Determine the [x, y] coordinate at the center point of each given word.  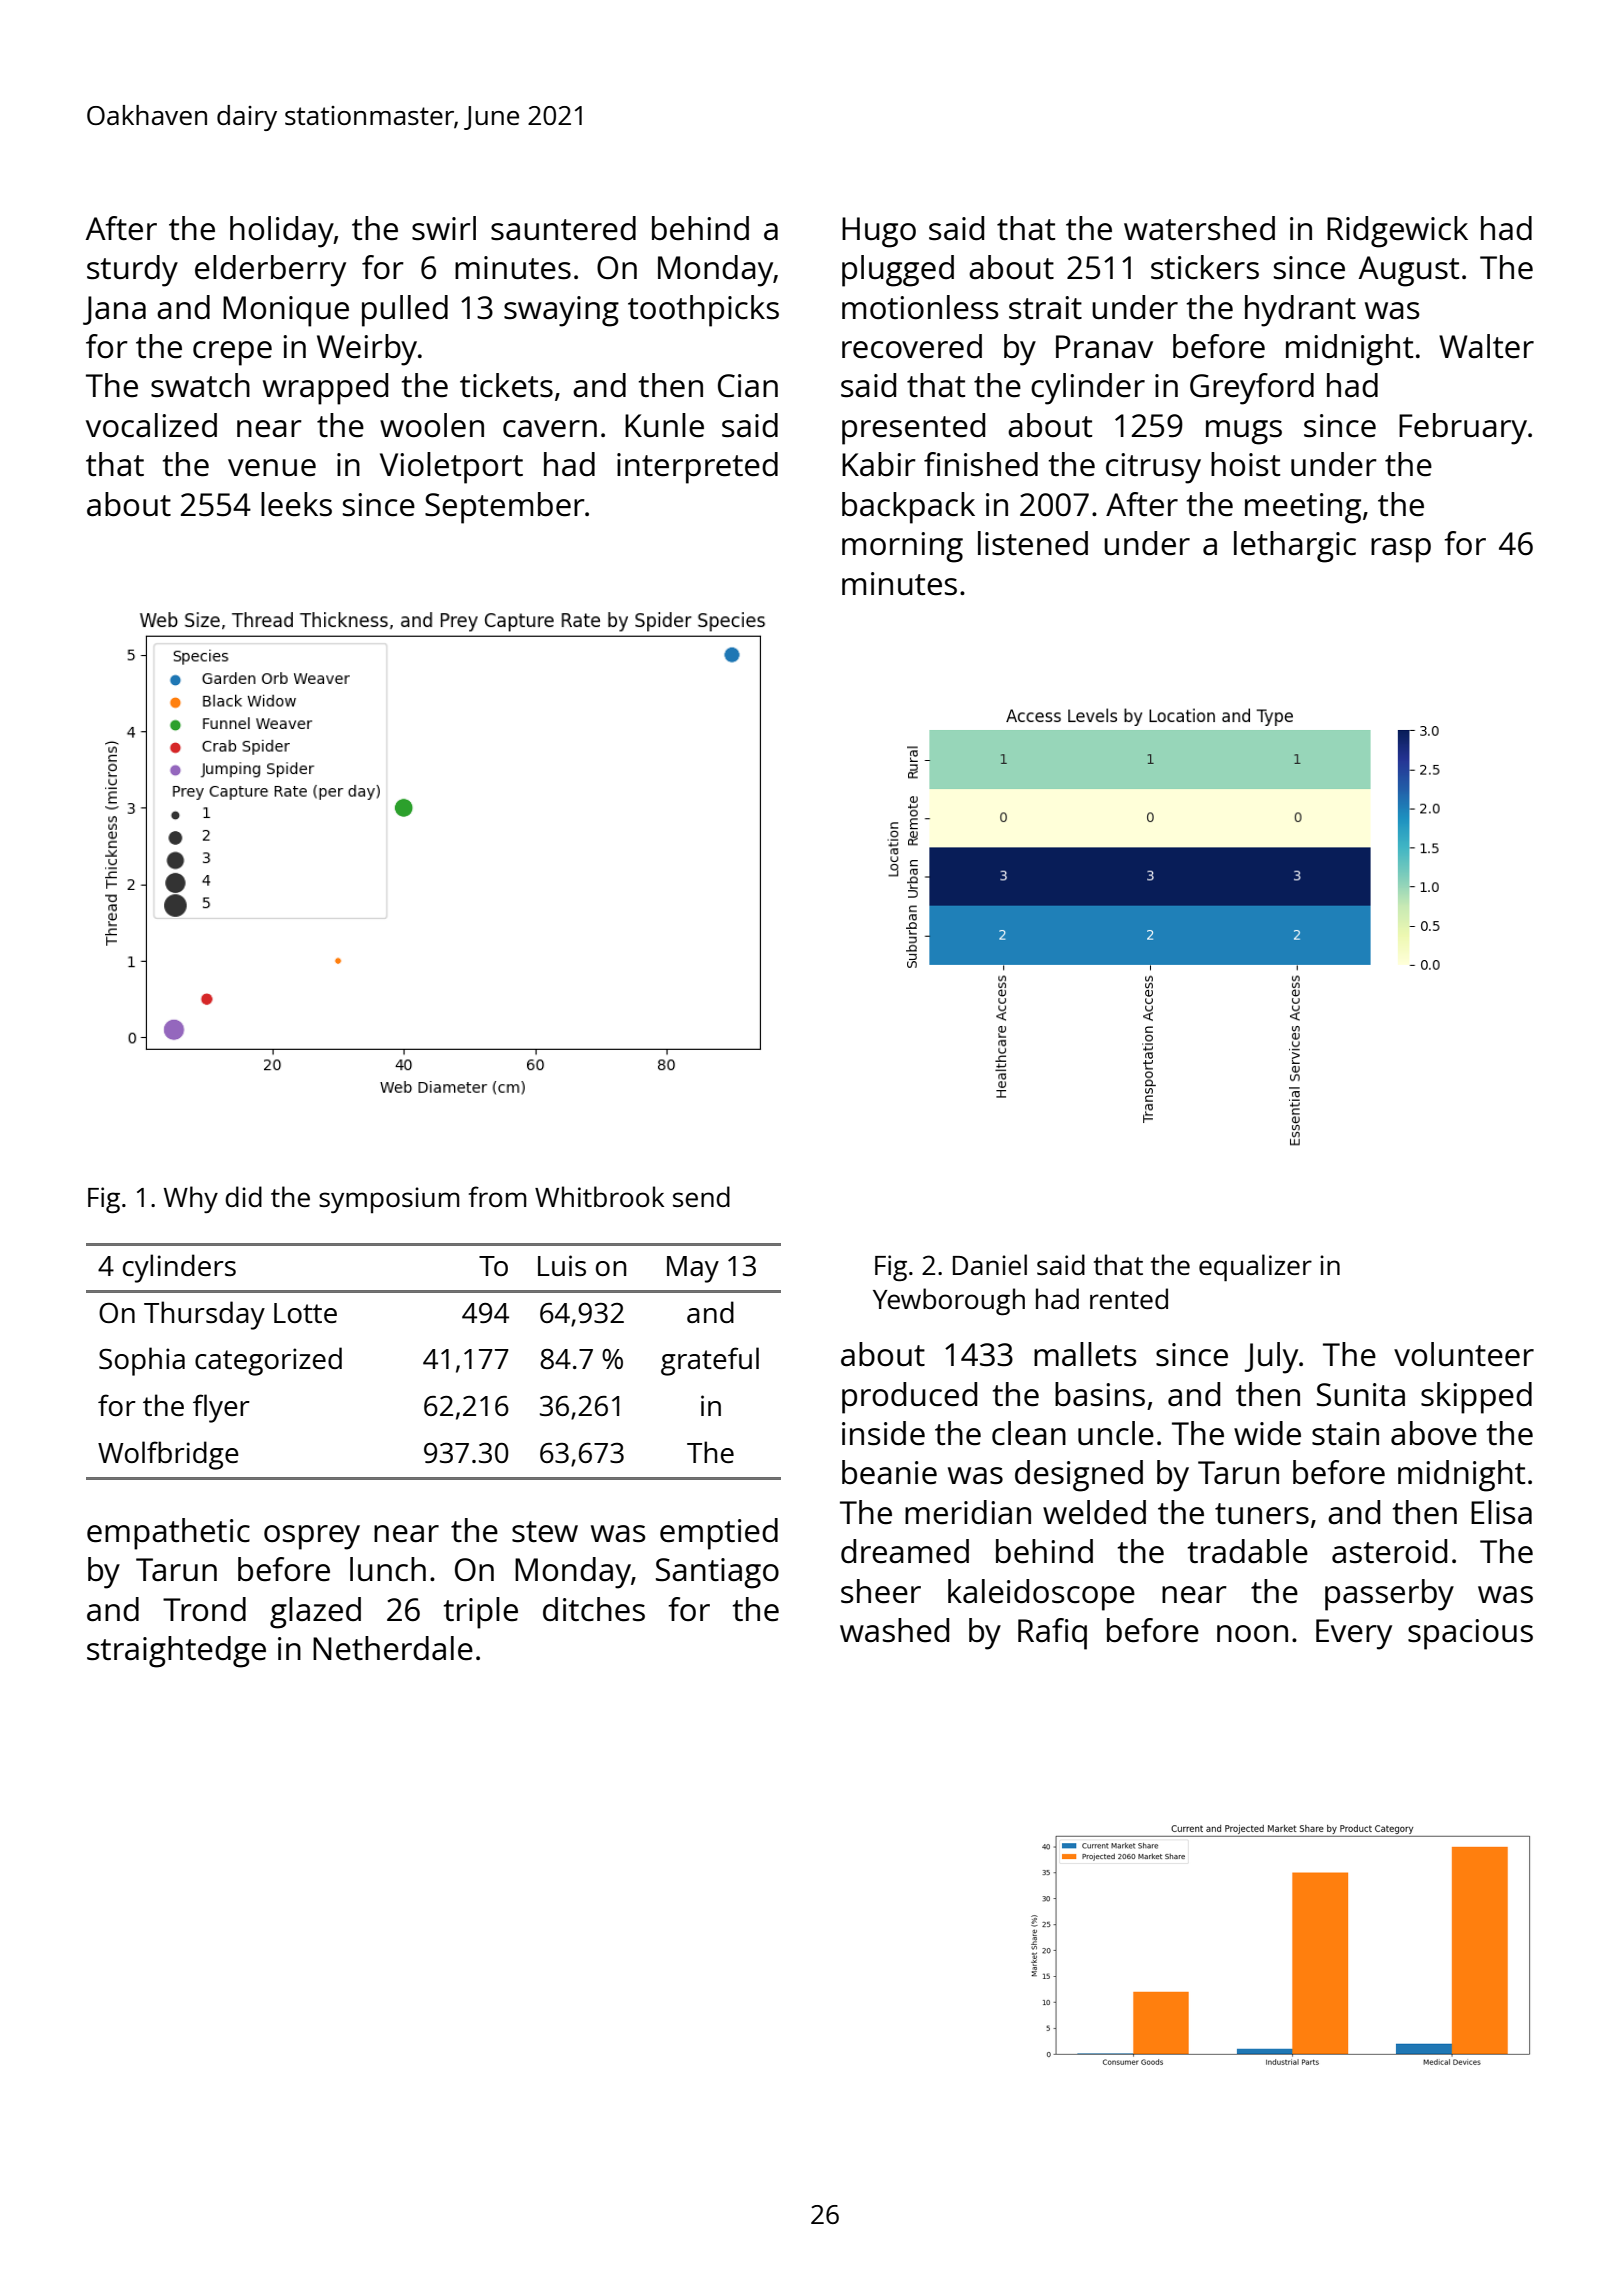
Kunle [664, 425]
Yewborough [949, 1302]
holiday [282, 232]
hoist [1245, 464]
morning [902, 547]
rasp [1401, 550]
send [701, 1196]
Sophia [142, 1361]
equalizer [1255, 1268]
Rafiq [1052, 1634]
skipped [1476, 1398]
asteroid [1389, 1551]
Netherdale [393, 1648]
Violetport [451, 468]
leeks [296, 504]
